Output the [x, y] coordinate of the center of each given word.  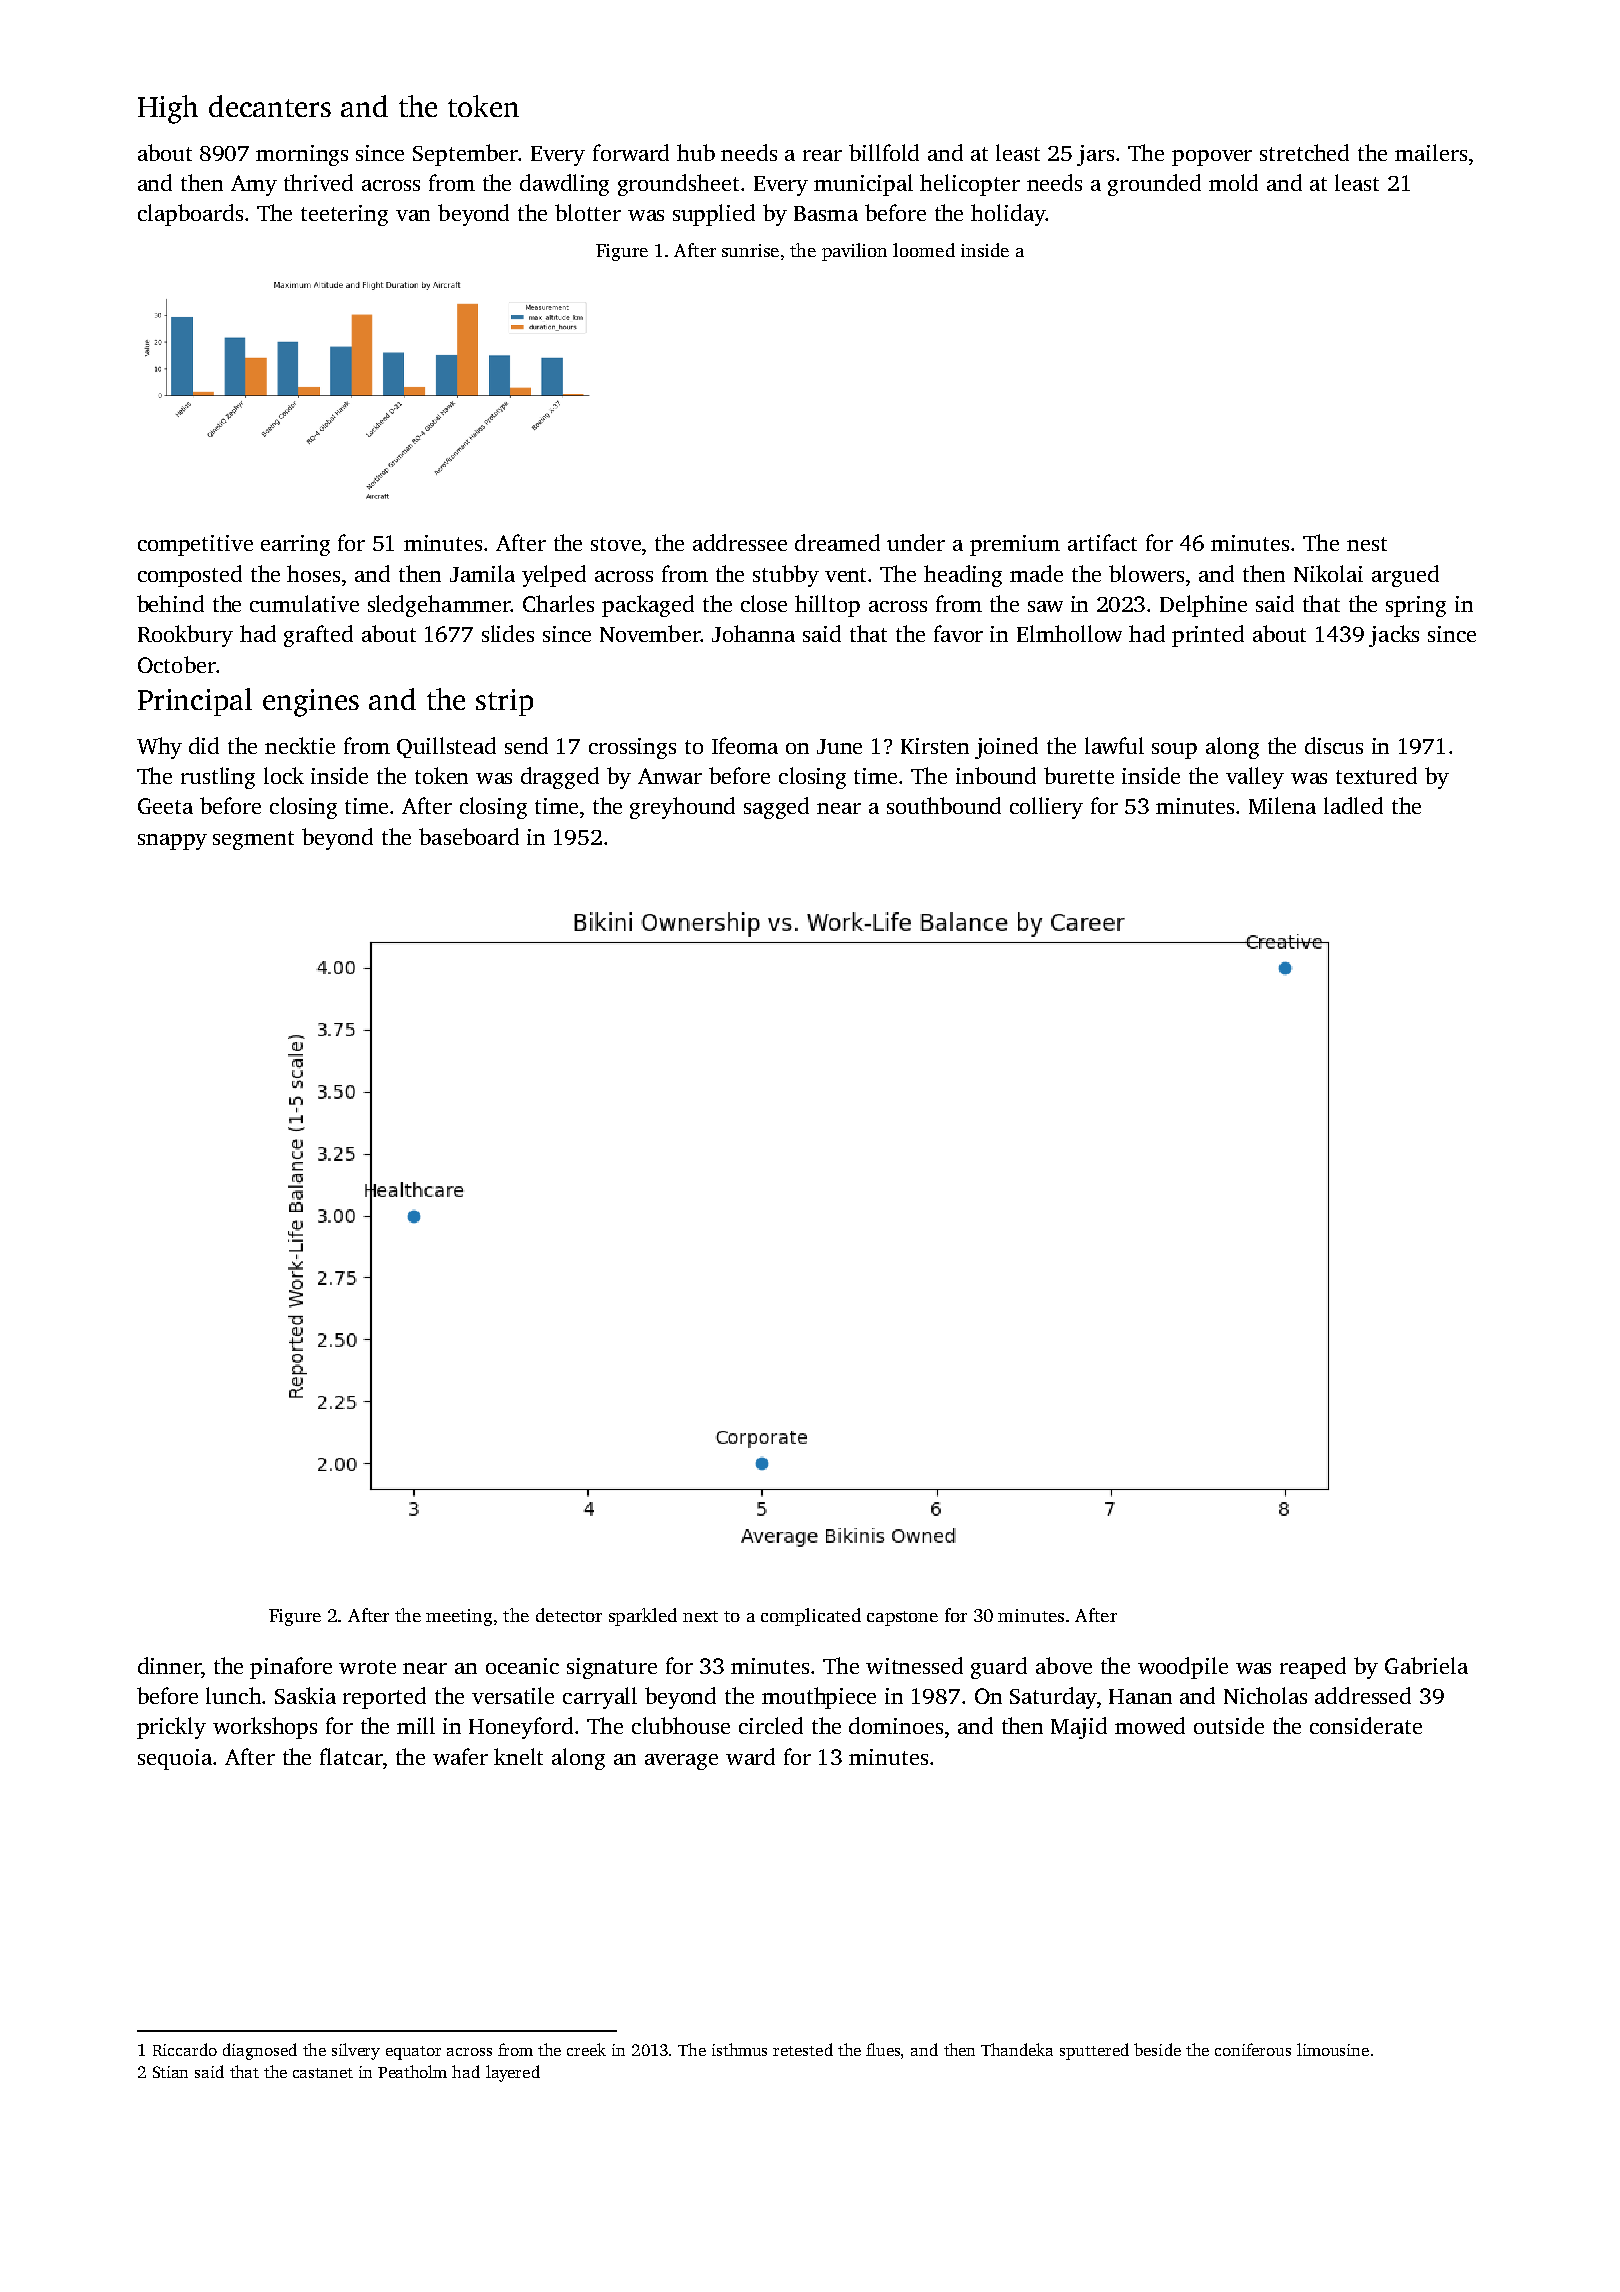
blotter [588, 212]
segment [253, 840]
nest [1367, 544]
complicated [811, 1617]
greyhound [682, 808]
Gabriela [1426, 1665]
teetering [344, 215]
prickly [171, 1728]
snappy [172, 842]
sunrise [750, 250]
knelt [518, 1756]
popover [1212, 158]
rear [822, 155]
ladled [1353, 805]
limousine [1333, 2049]
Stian [170, 2072]
